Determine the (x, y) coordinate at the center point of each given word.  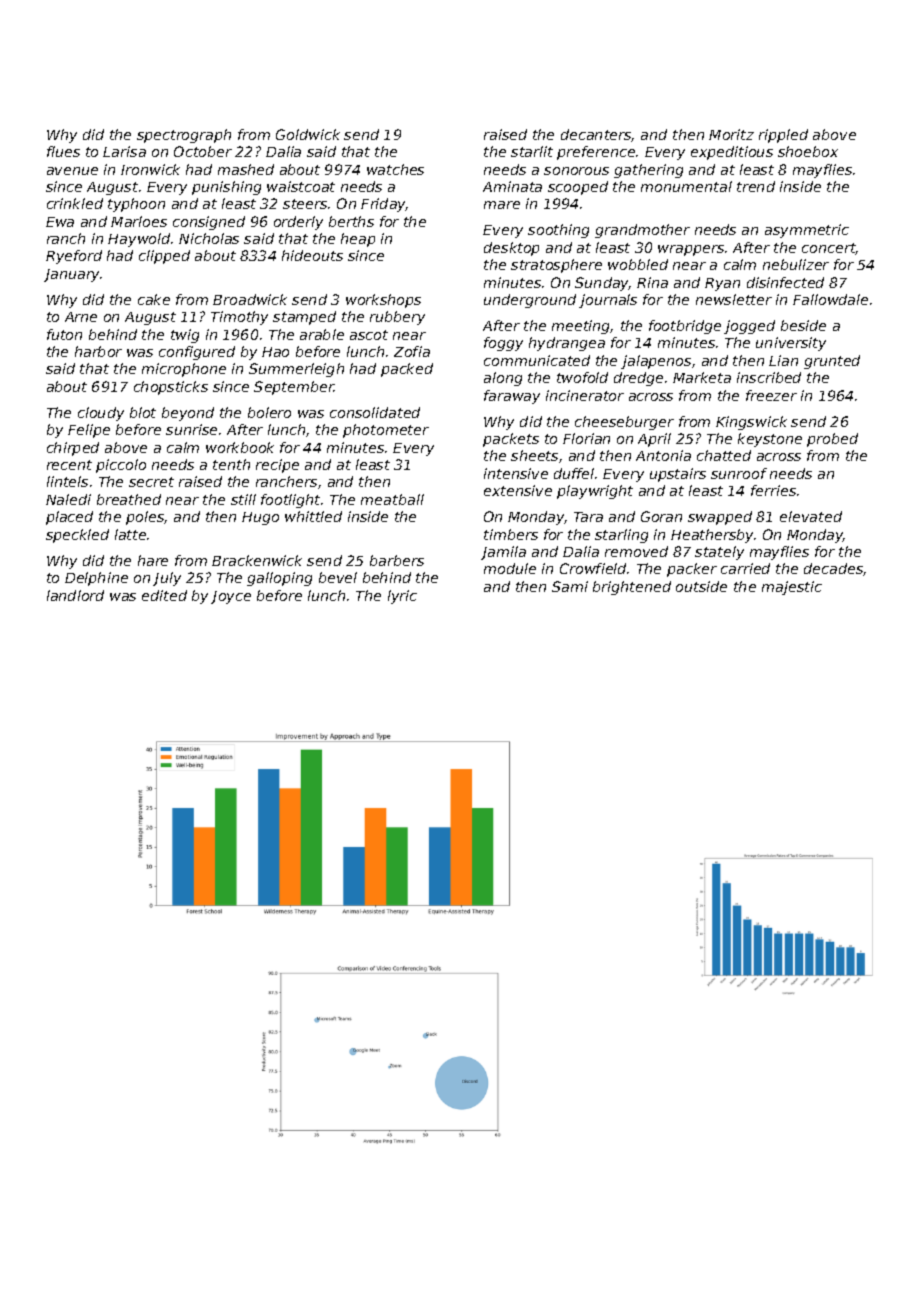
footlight (290, 501)
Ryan (722, 284)
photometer (386, 431)
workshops (383, 301)
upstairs (678, 475)
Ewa (60, 222)
